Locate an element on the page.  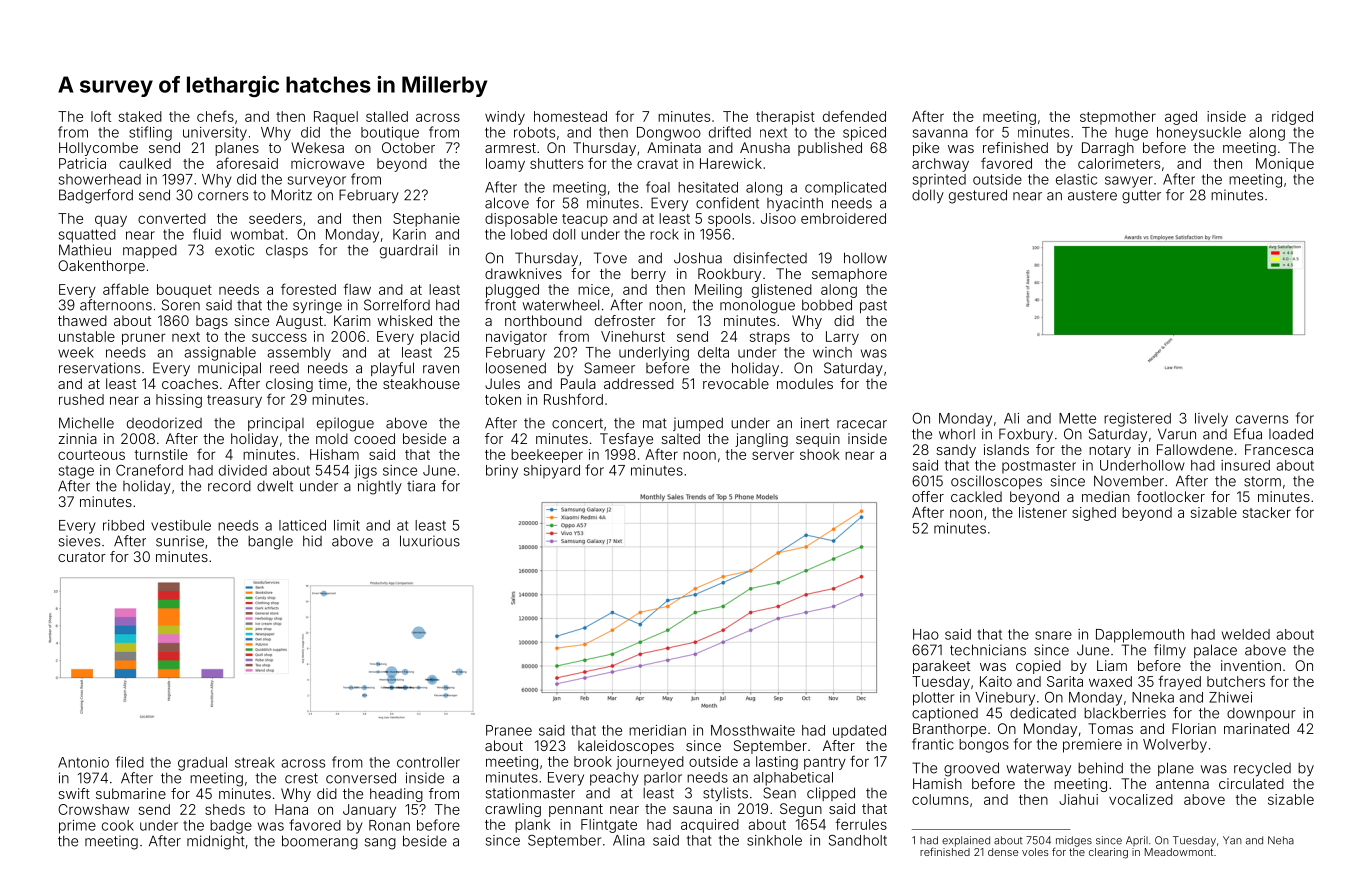
unstable is located at coordinates (87, 336).
